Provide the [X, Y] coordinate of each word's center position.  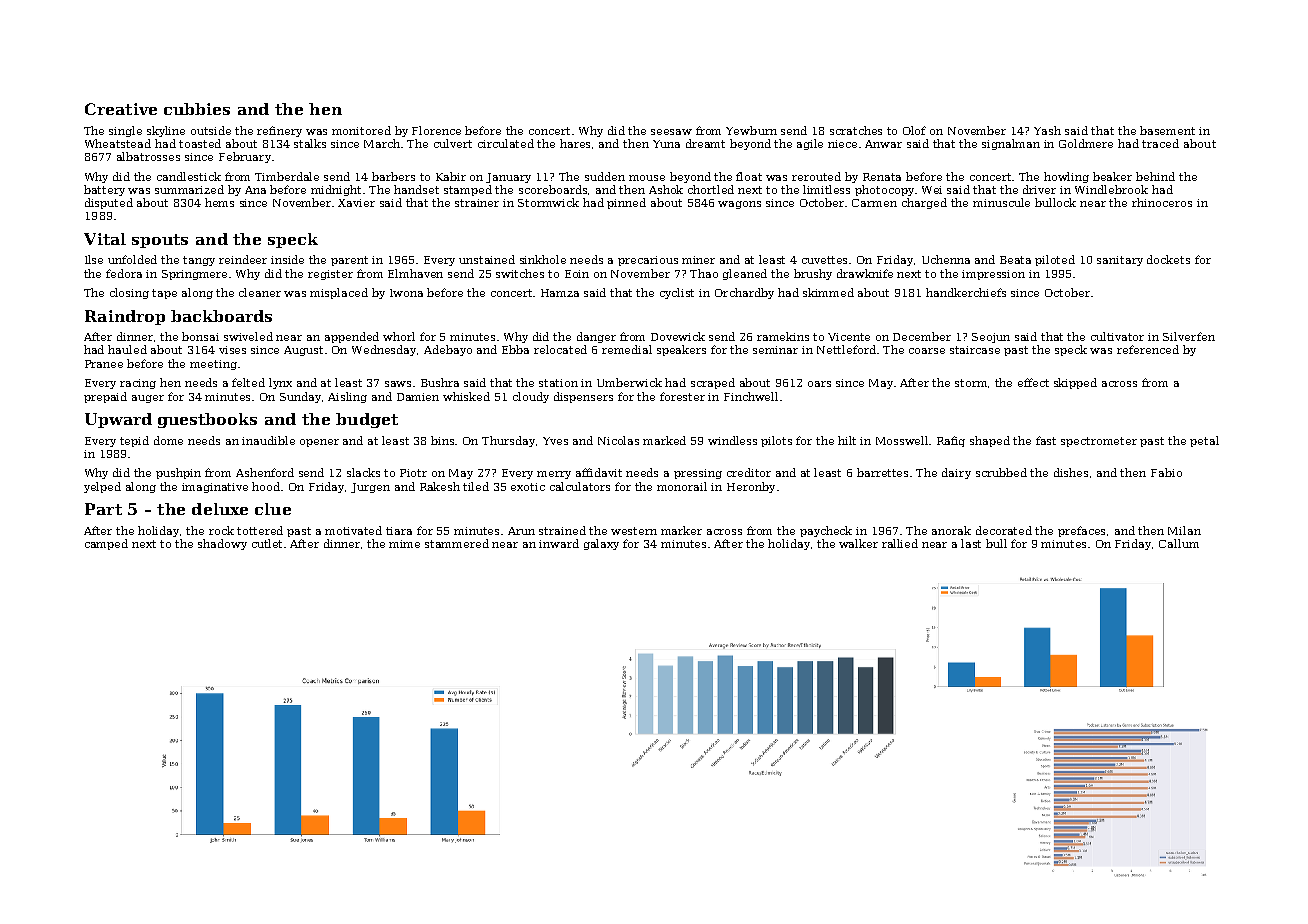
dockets [1168, 259]
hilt [847, 440]
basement [1167, 130]
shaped [990, 441]
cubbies [197, 109]
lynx [280, 383]
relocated [560, 349]
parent [349, 261]
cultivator [1117, 336]
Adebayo [448, 350]
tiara [399, 531]
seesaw [671, 132]
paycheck [826, 531]
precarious [648, 261]
